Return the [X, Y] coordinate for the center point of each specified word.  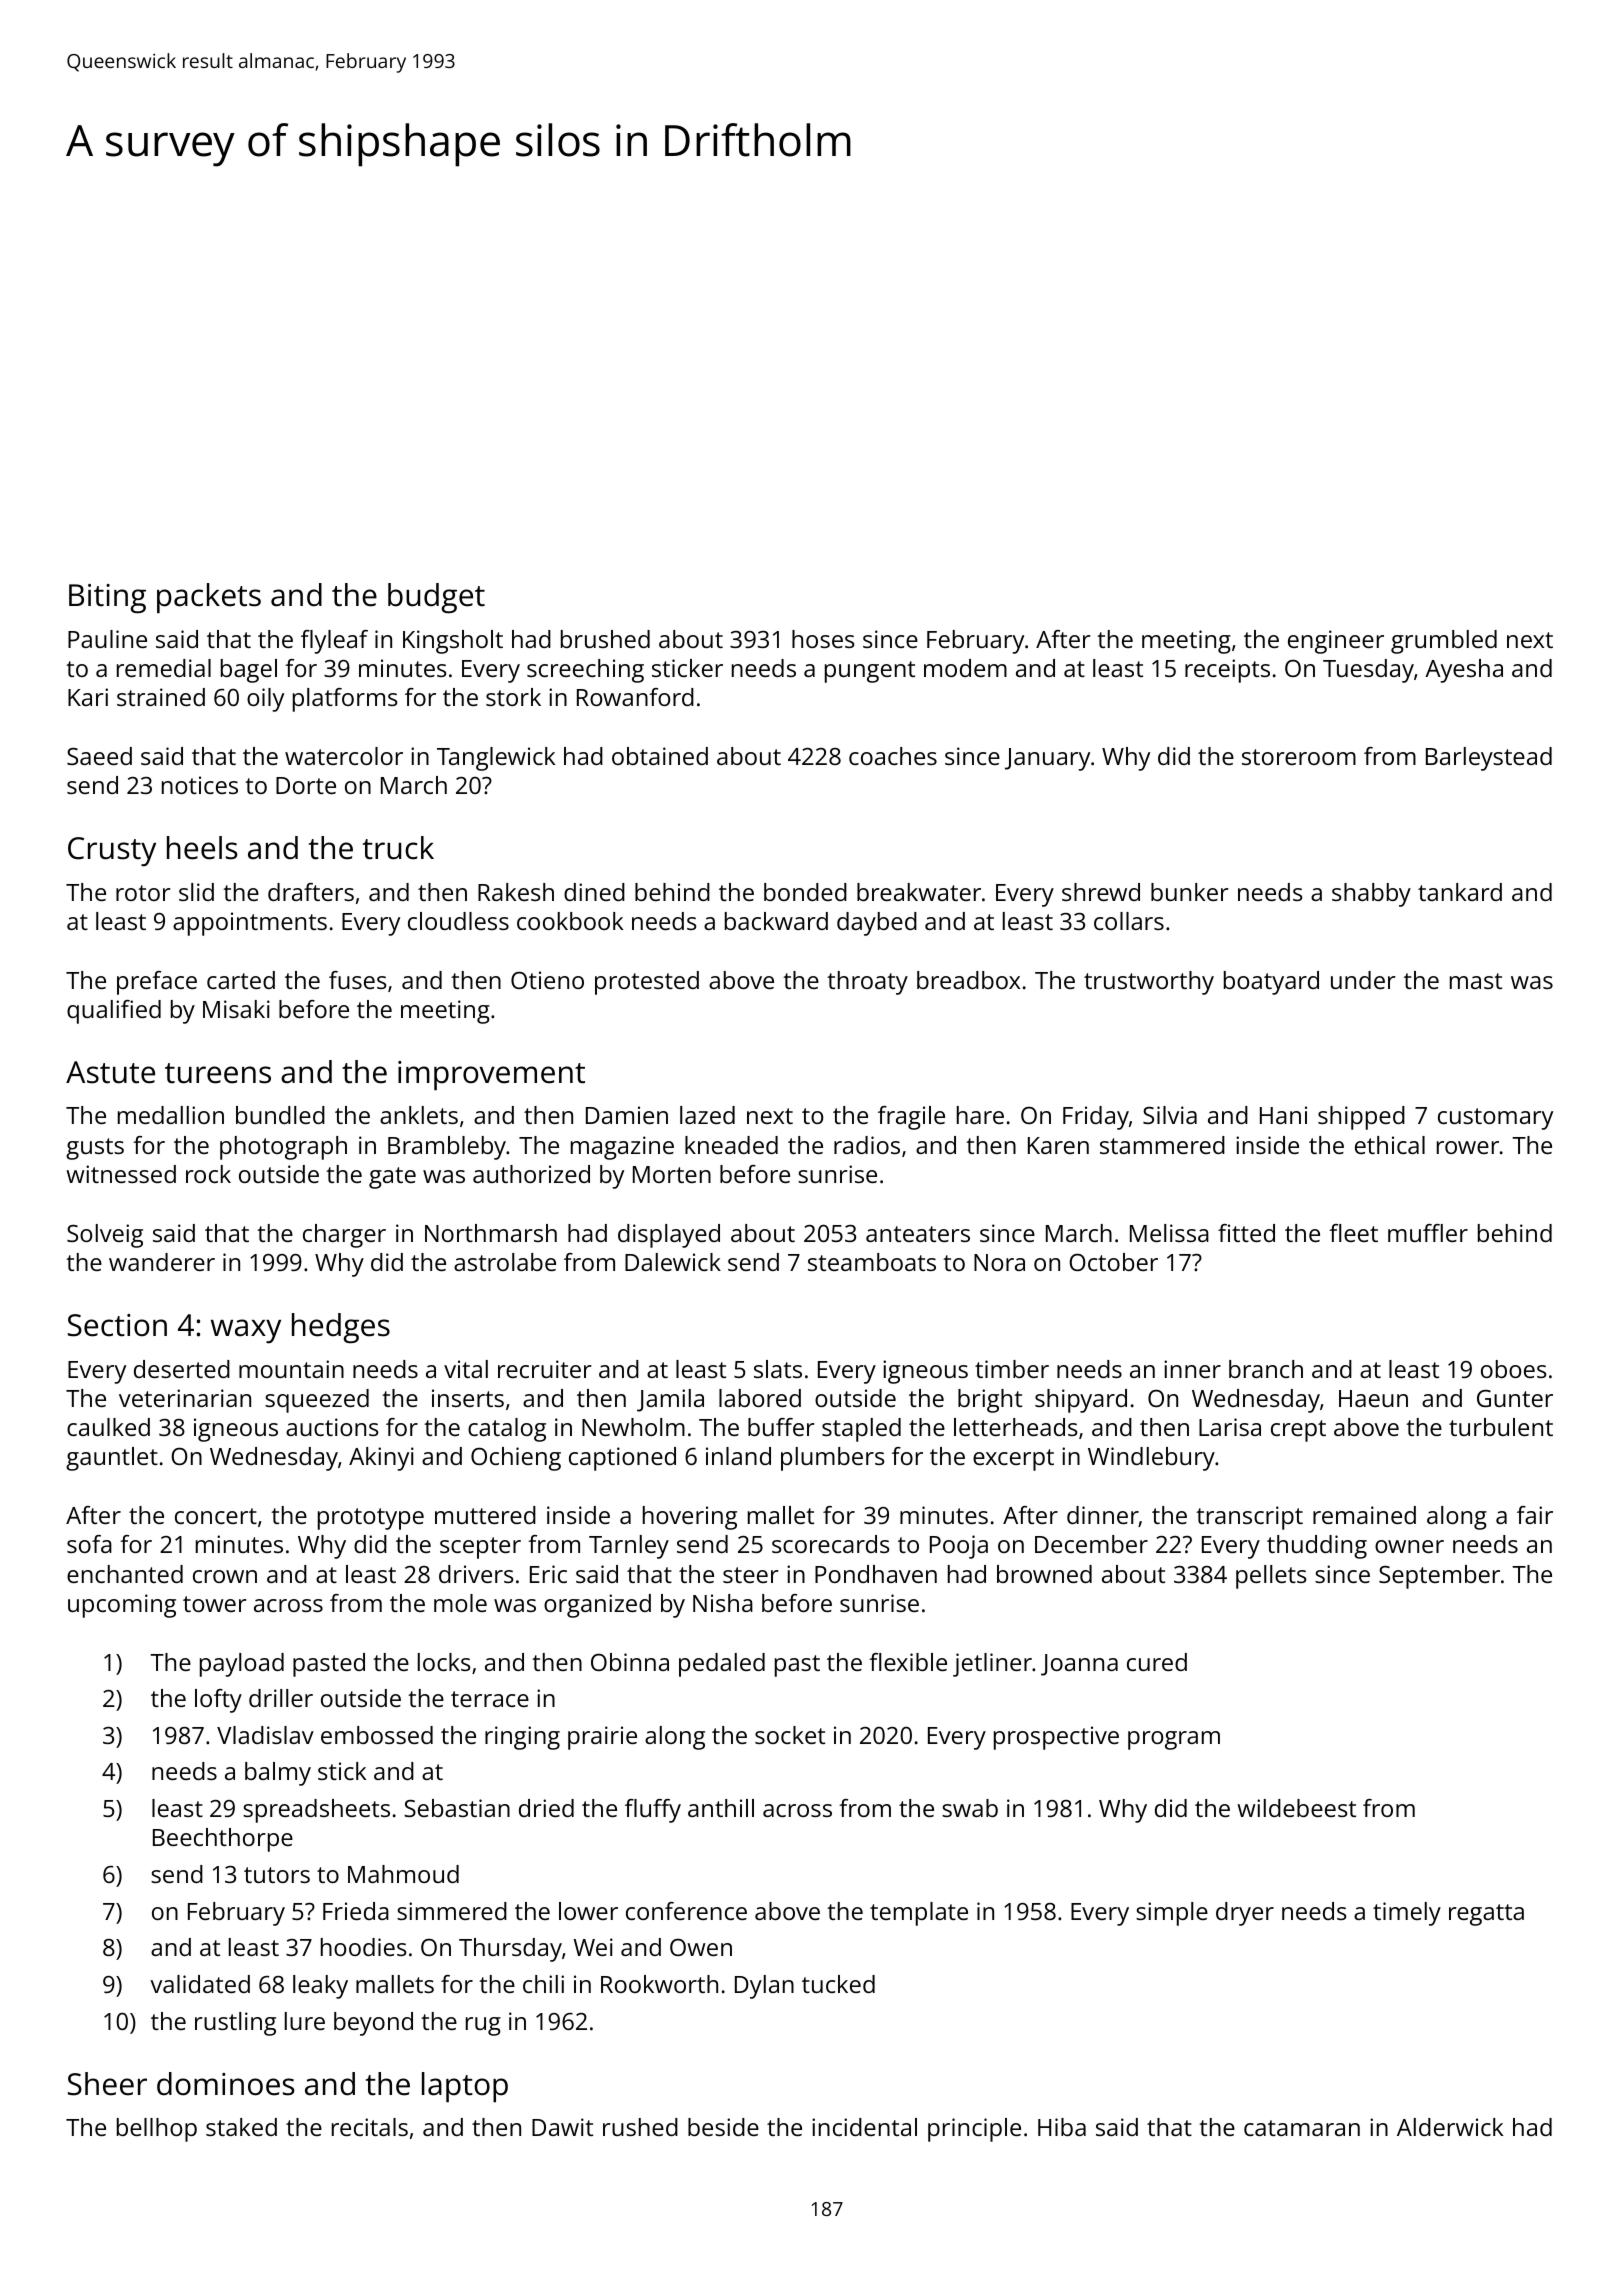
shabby [1371, 895]
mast [1476, 981]
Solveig [105, 1236]
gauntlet [112, 1459]
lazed [707, 1115]
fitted [1246, 1233]
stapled [861, 1430]
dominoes [226, 2084]
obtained [660, 756]
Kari [88, 697]
